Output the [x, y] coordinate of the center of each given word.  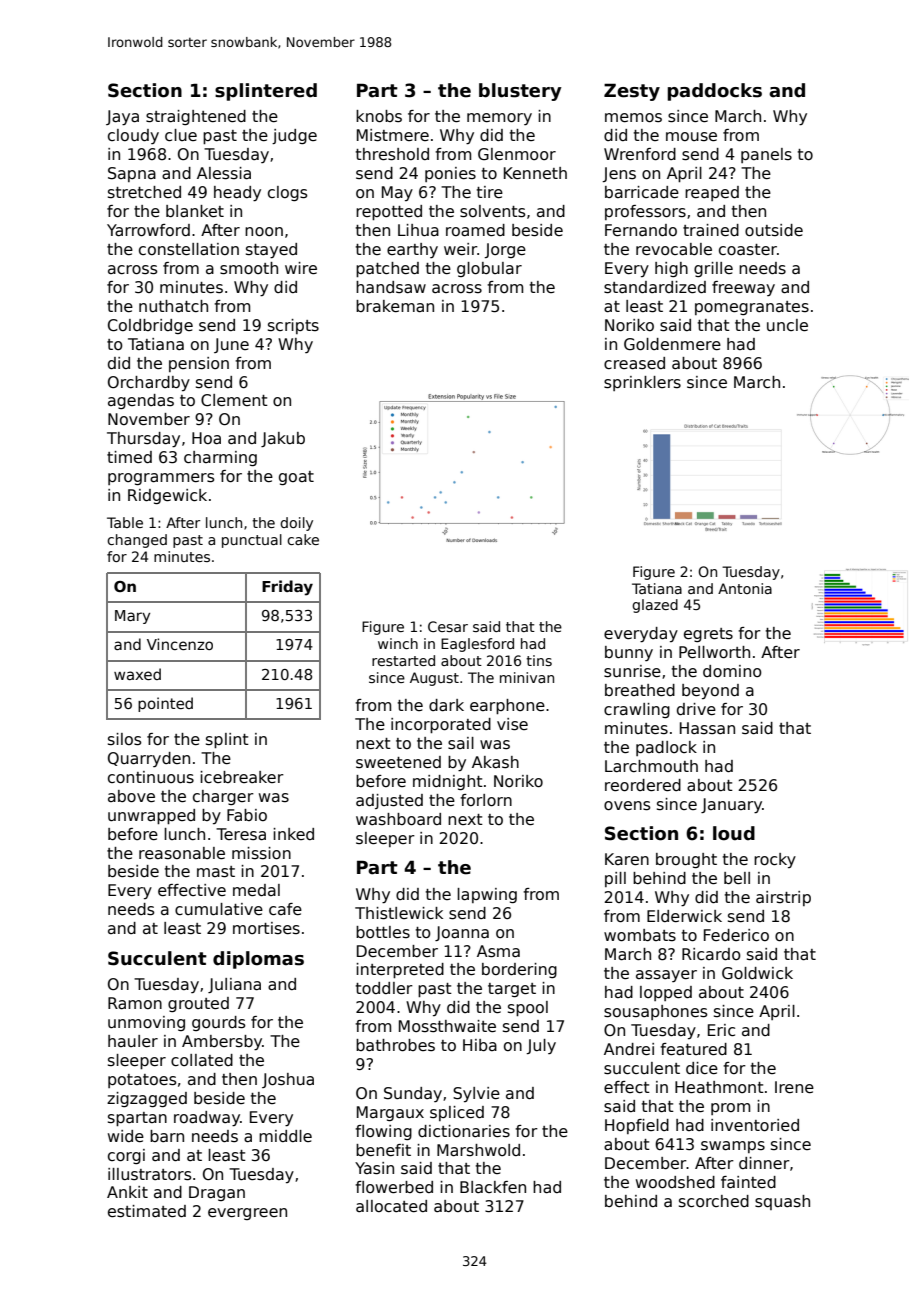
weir [460, 249]
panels [766, 155]
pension [199, 364]
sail [461, 743]
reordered [643, 785]
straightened [196, 117]
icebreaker [242, 777]
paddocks [714, 92]
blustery [520, 92]
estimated [147, 1211]
